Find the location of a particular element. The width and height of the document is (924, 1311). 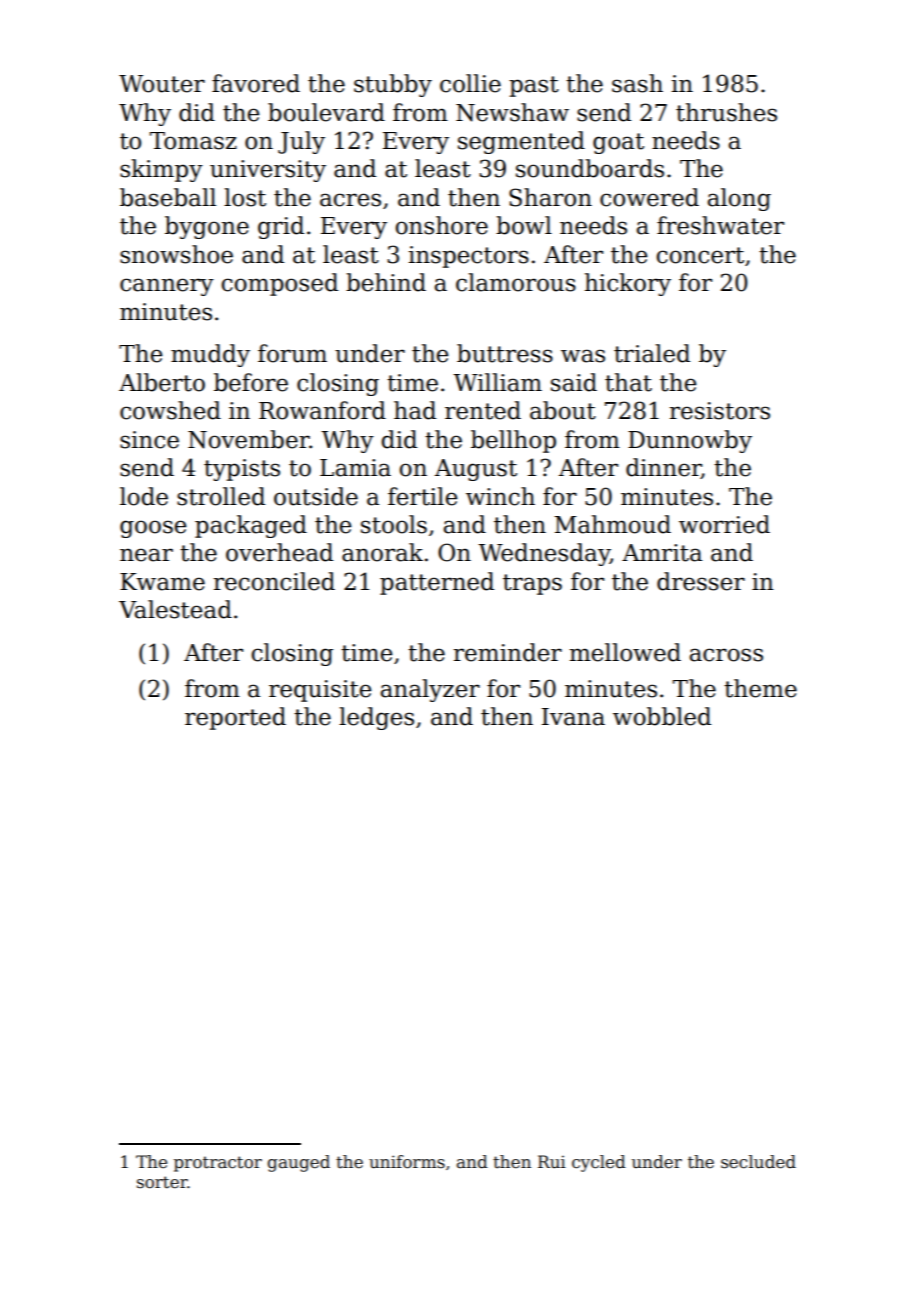

forum is located at coordinates (292, 353).
